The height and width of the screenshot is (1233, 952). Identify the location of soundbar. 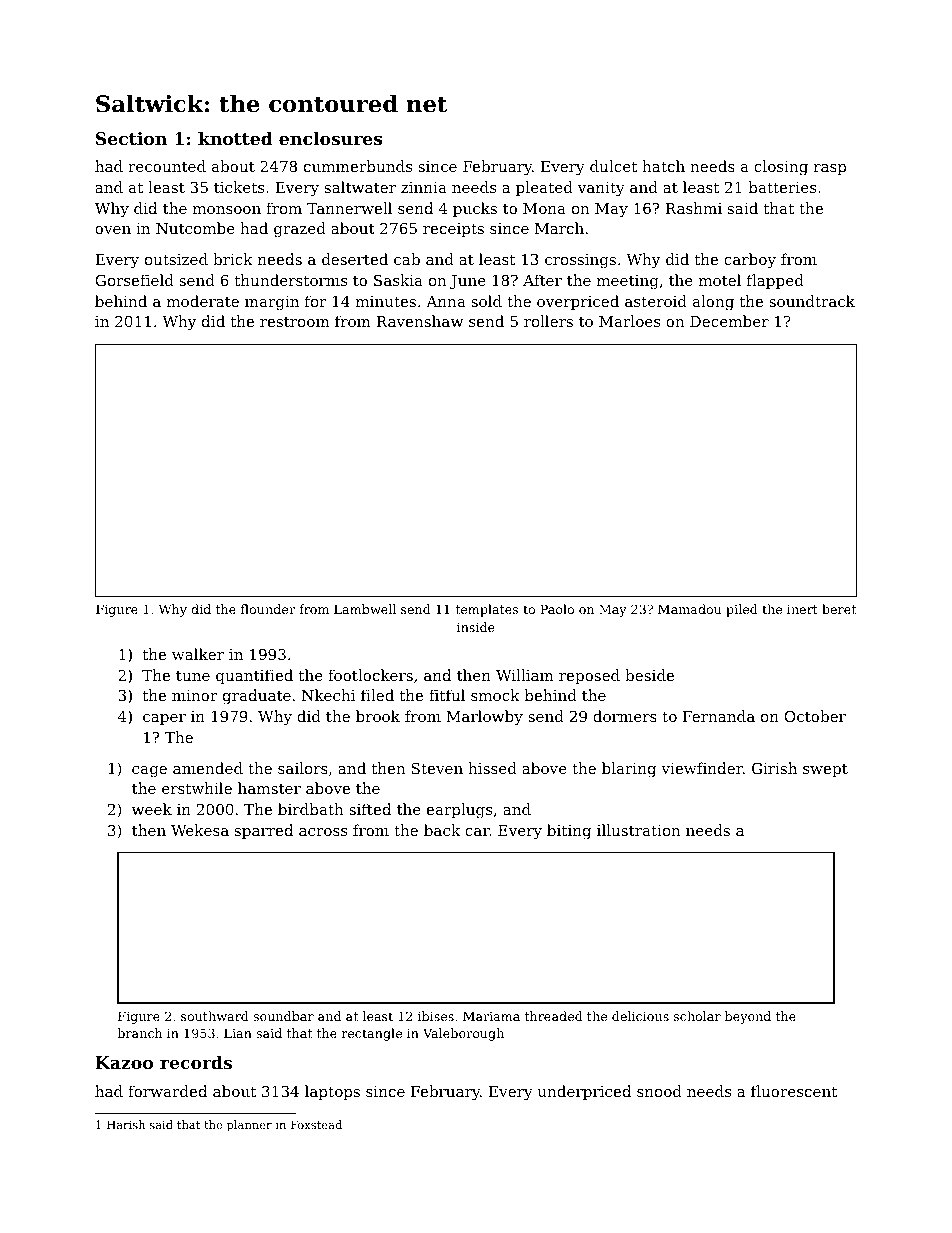
(283, 1016).
